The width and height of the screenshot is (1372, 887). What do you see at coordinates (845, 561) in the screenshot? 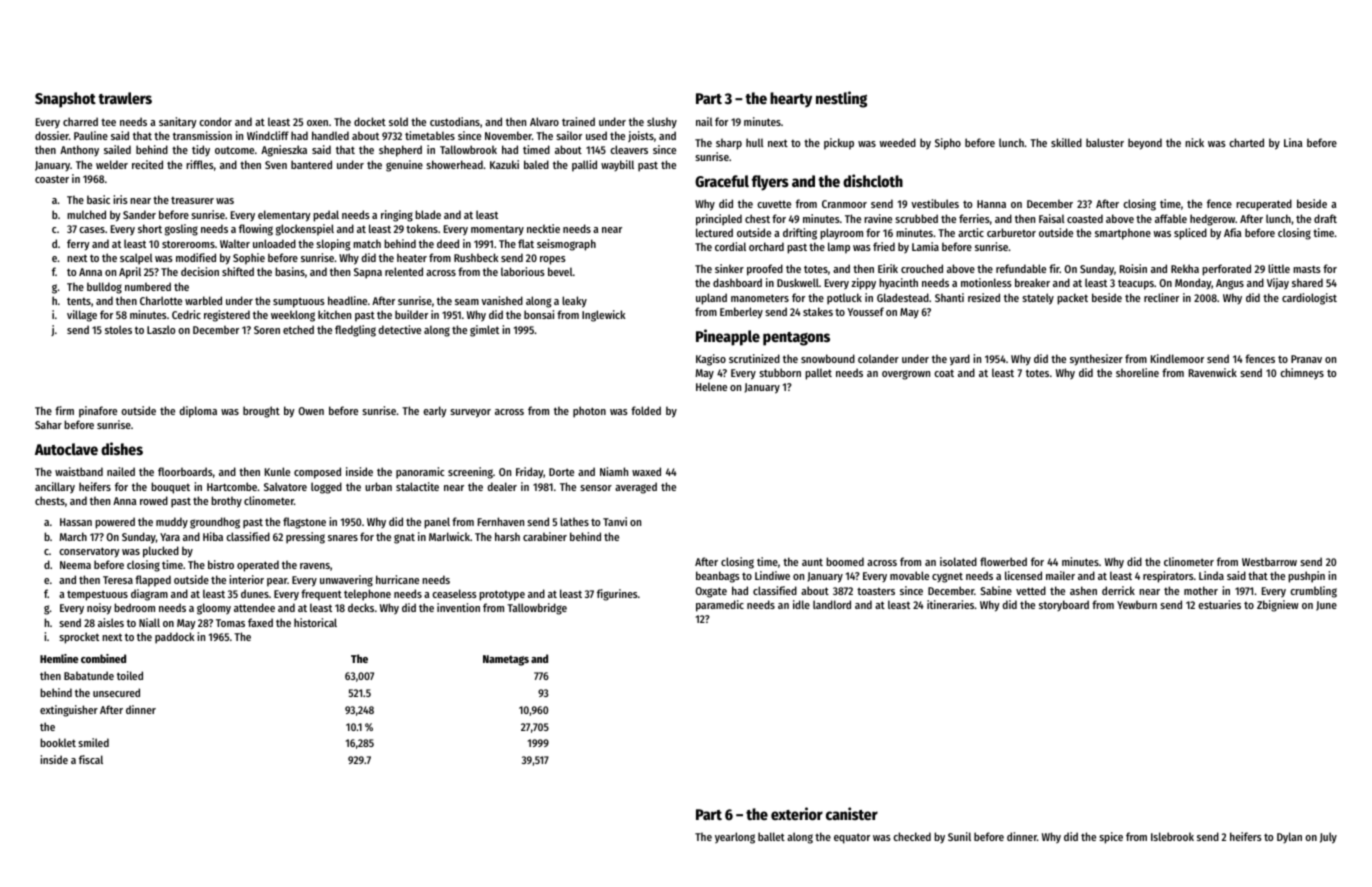
I see `boomed` at bounding box center [845, 561].
